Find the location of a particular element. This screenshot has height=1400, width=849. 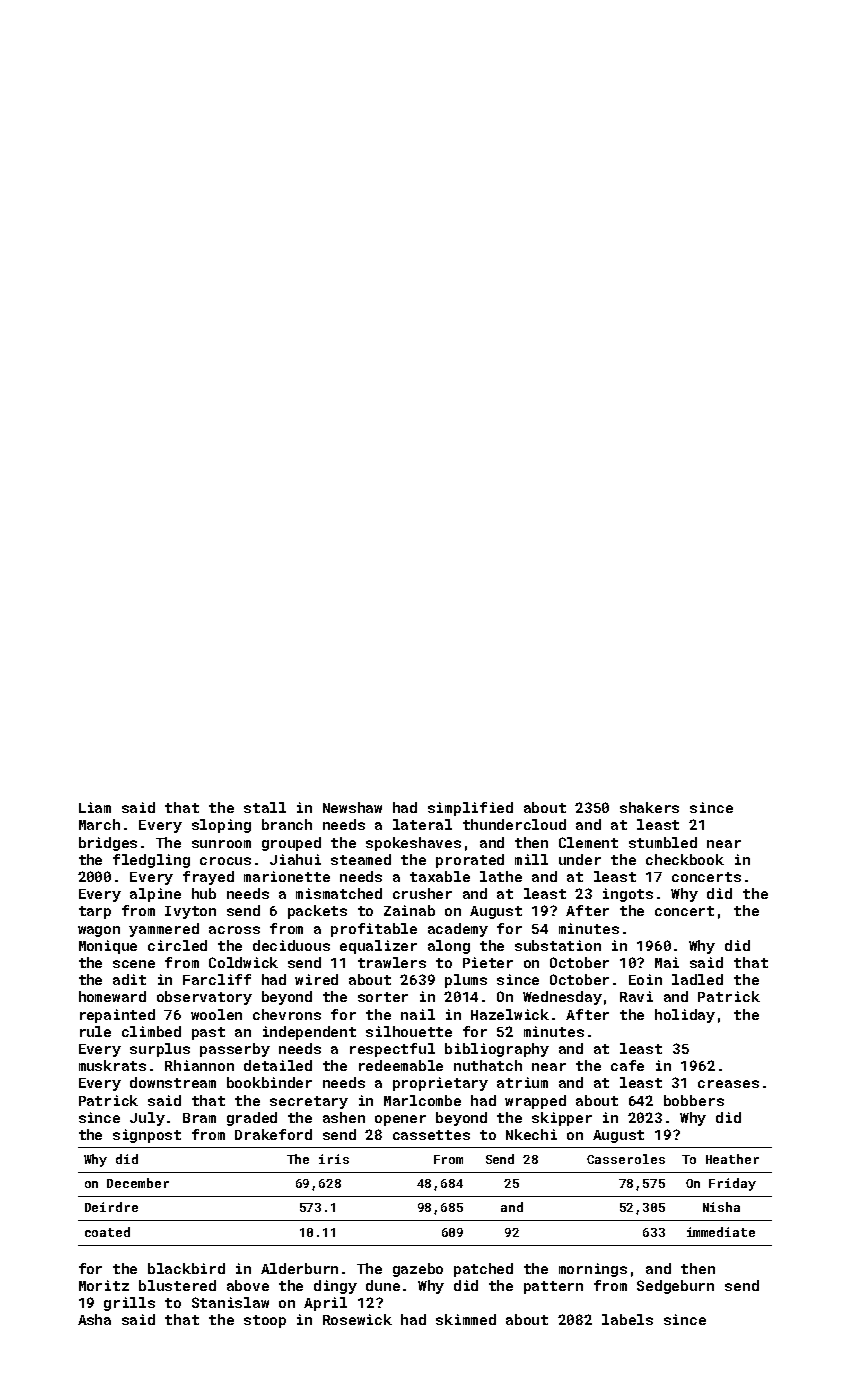

Asha is located at coordinates (94, 1319).
